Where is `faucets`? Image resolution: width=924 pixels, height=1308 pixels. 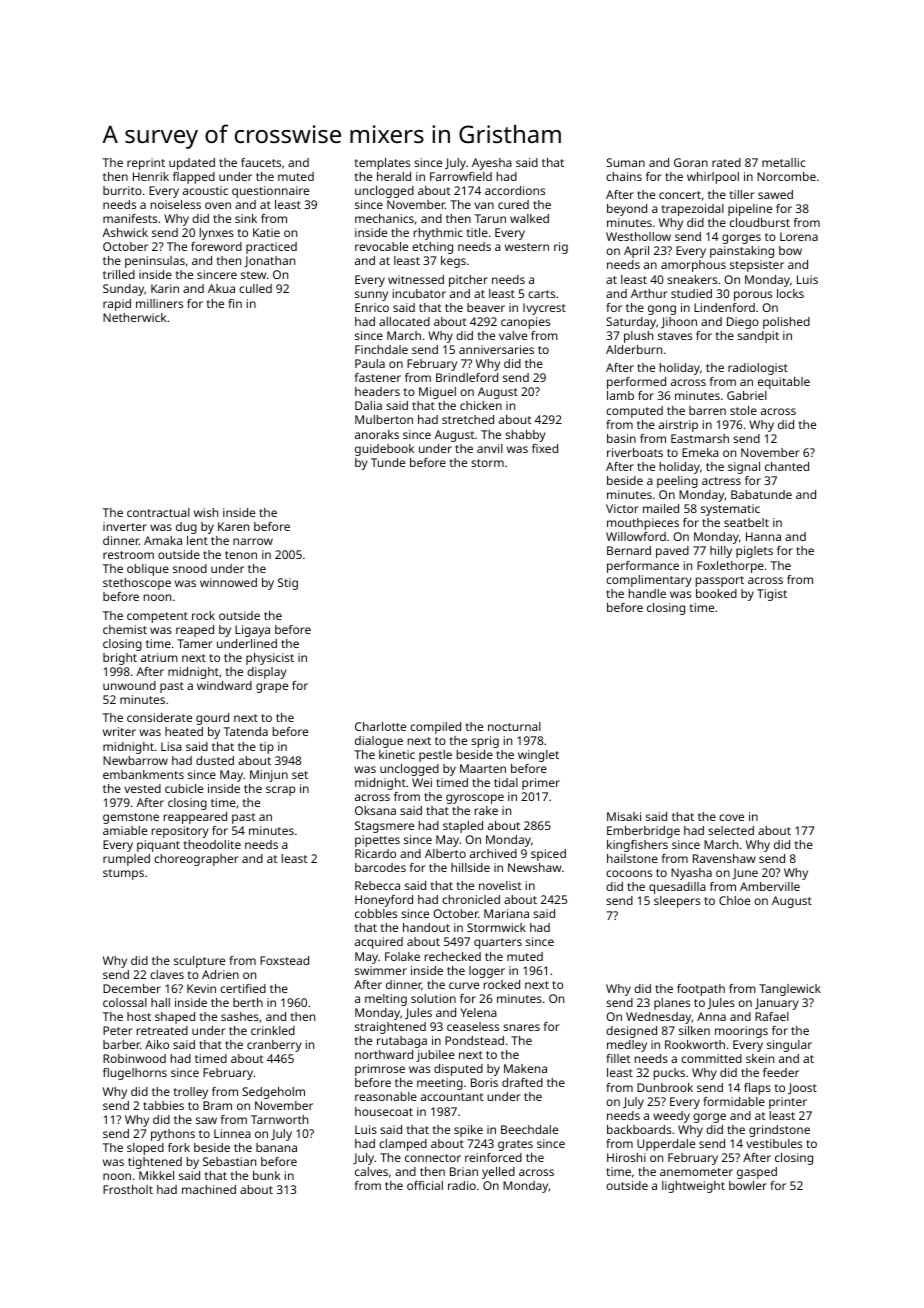
faucets is located at coordinates (261, 162).
